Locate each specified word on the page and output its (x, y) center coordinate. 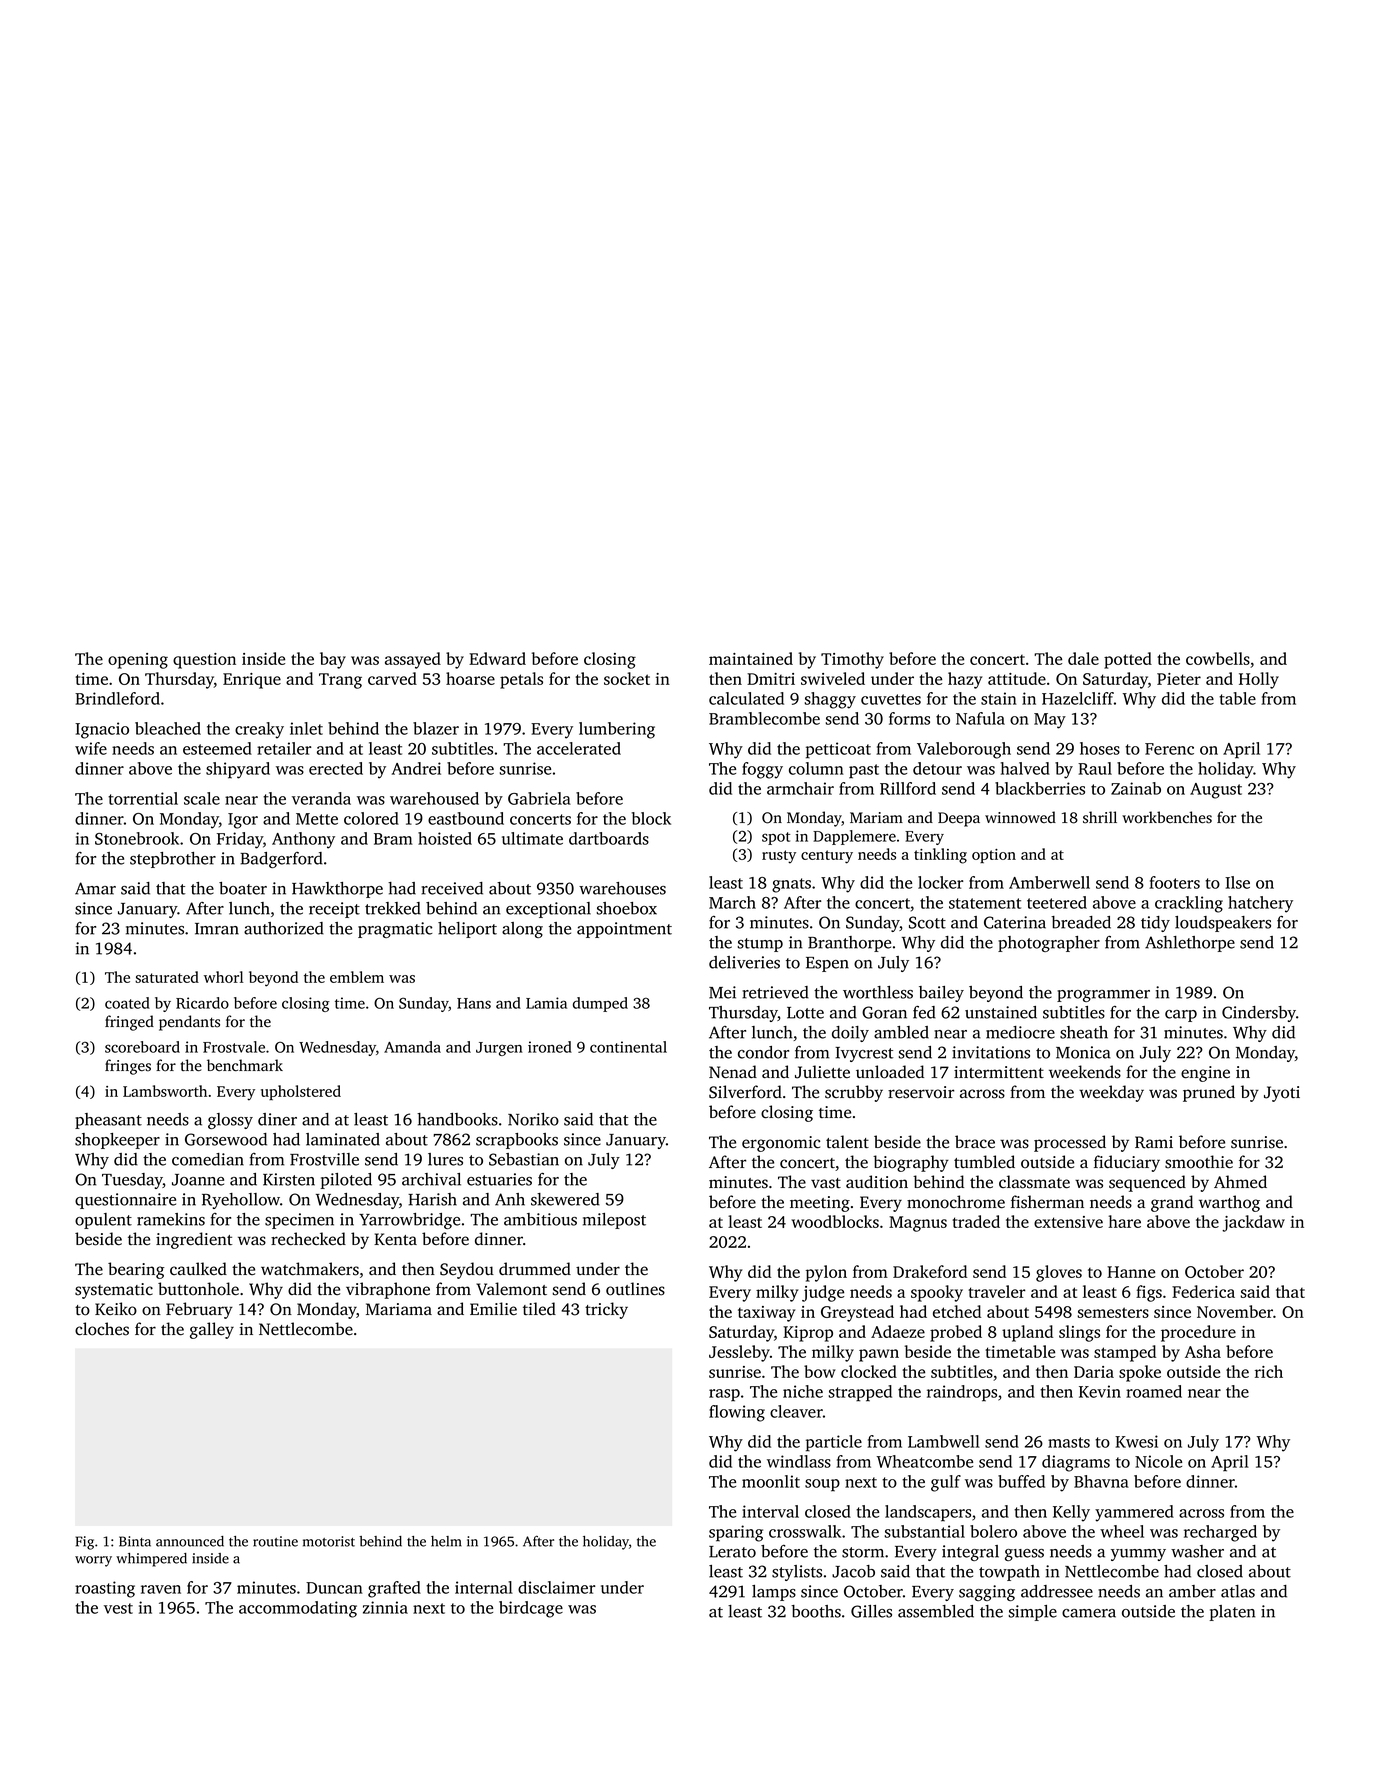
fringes (128, 1067)
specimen (299, 1221)
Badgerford (281, 860)
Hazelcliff (1078, 698)
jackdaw (1253, 1223)
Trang (340, 681)
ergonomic (781, 1144)
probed (956, 1333)
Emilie (493, 1309)
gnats (791, 885)
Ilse (1237, 882)
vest (118, 1608)
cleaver (796, 1411)
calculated (746, 698)
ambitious (540, 1219)
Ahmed (1240, 1181)
